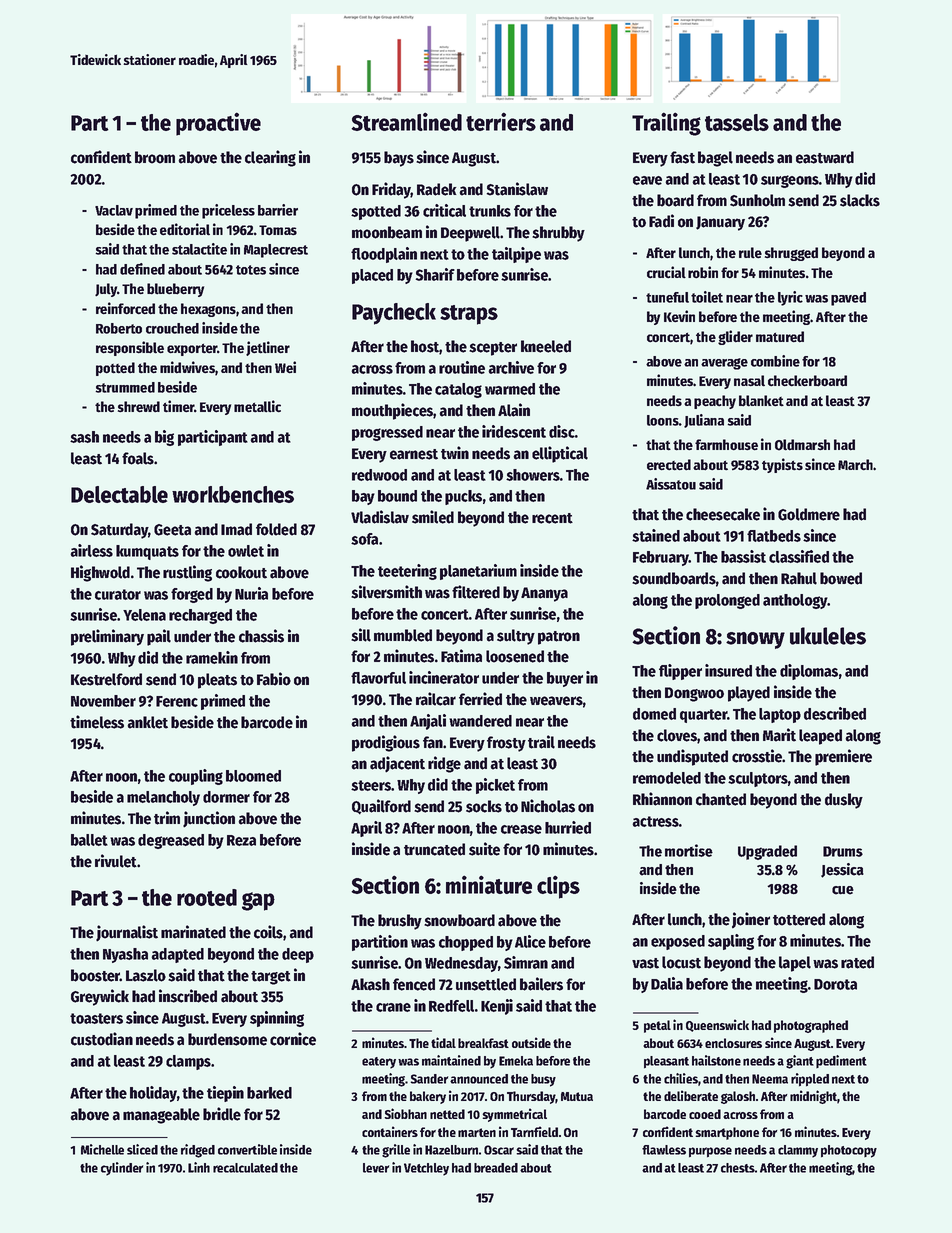 This image has height=1233, width=952. Describe the element at coordinates (723, 514) in the image. I see `cheesecake` at that location.
